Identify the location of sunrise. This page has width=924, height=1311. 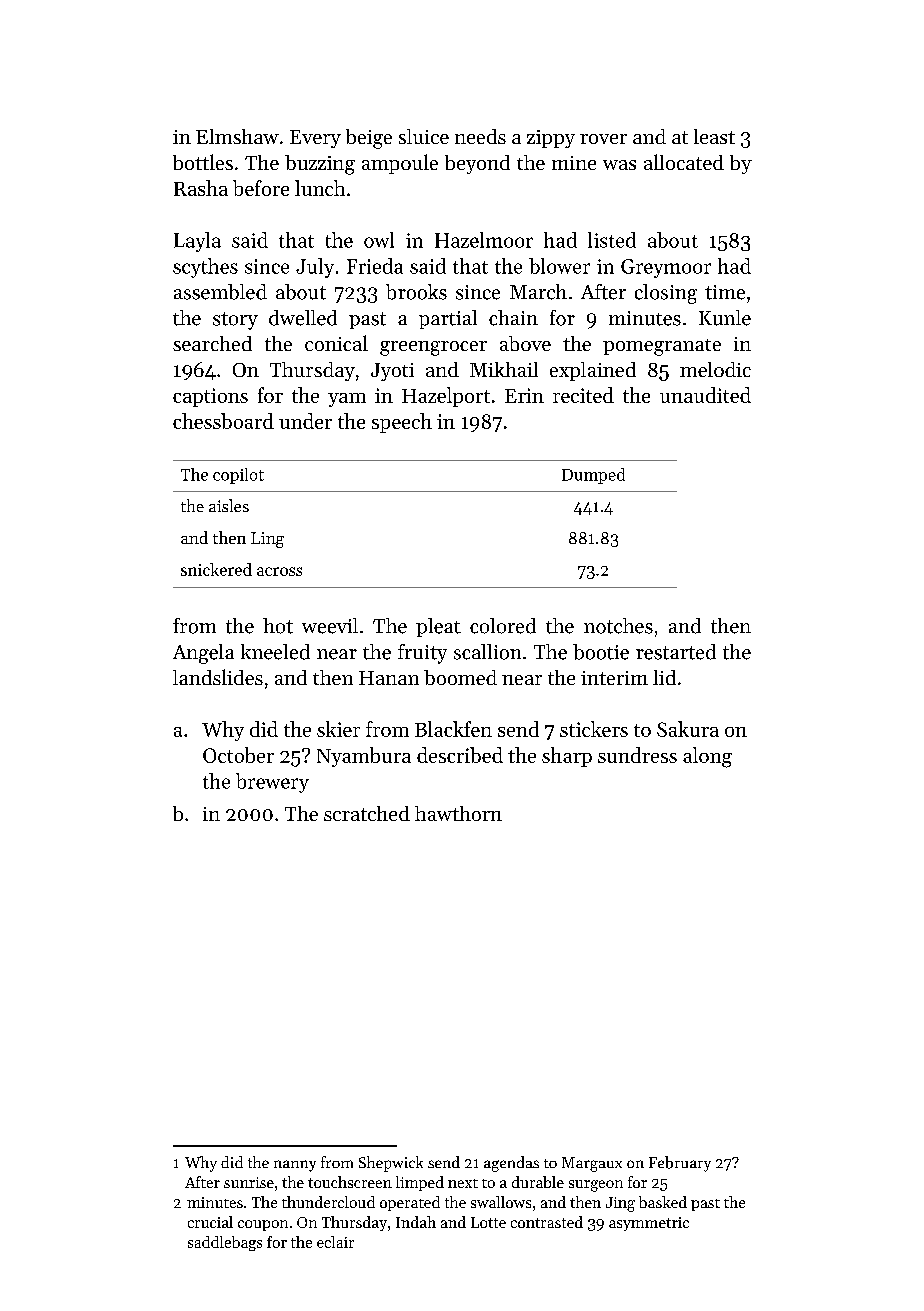
(249, 1182).
